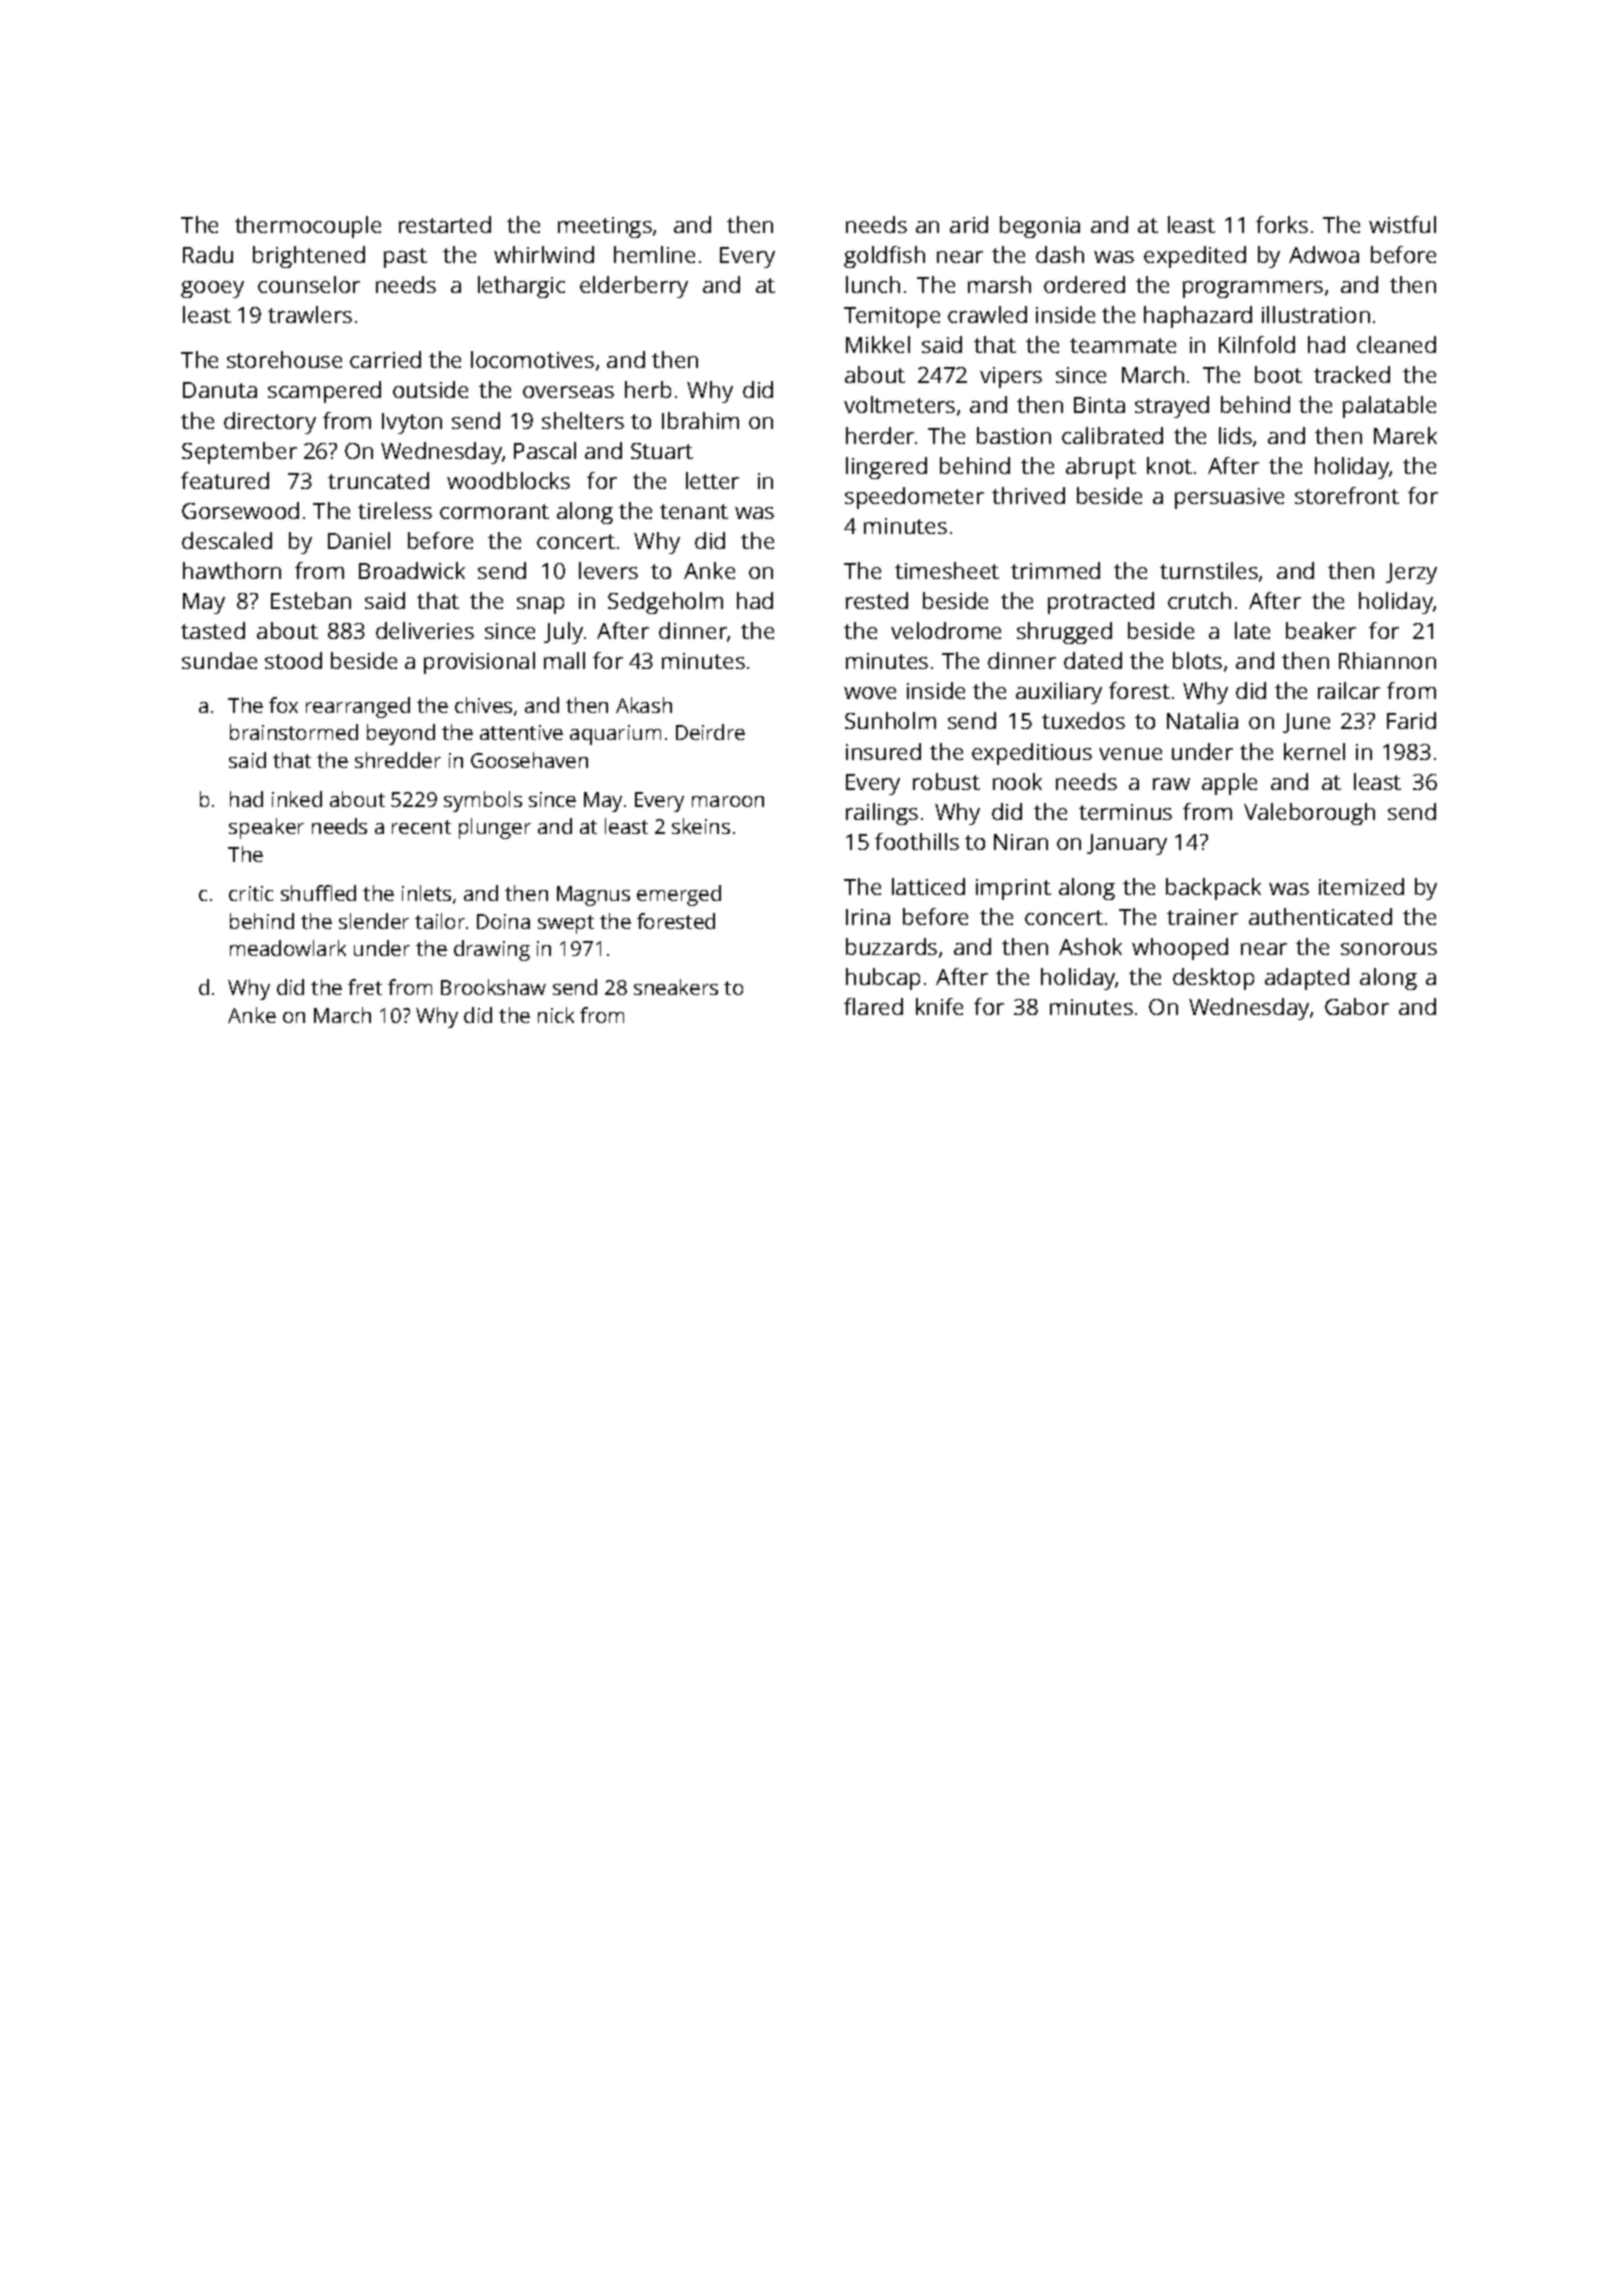  Describe the element at coordinates (1199, 600) in the screenshot. I see `crutch` at that location.
